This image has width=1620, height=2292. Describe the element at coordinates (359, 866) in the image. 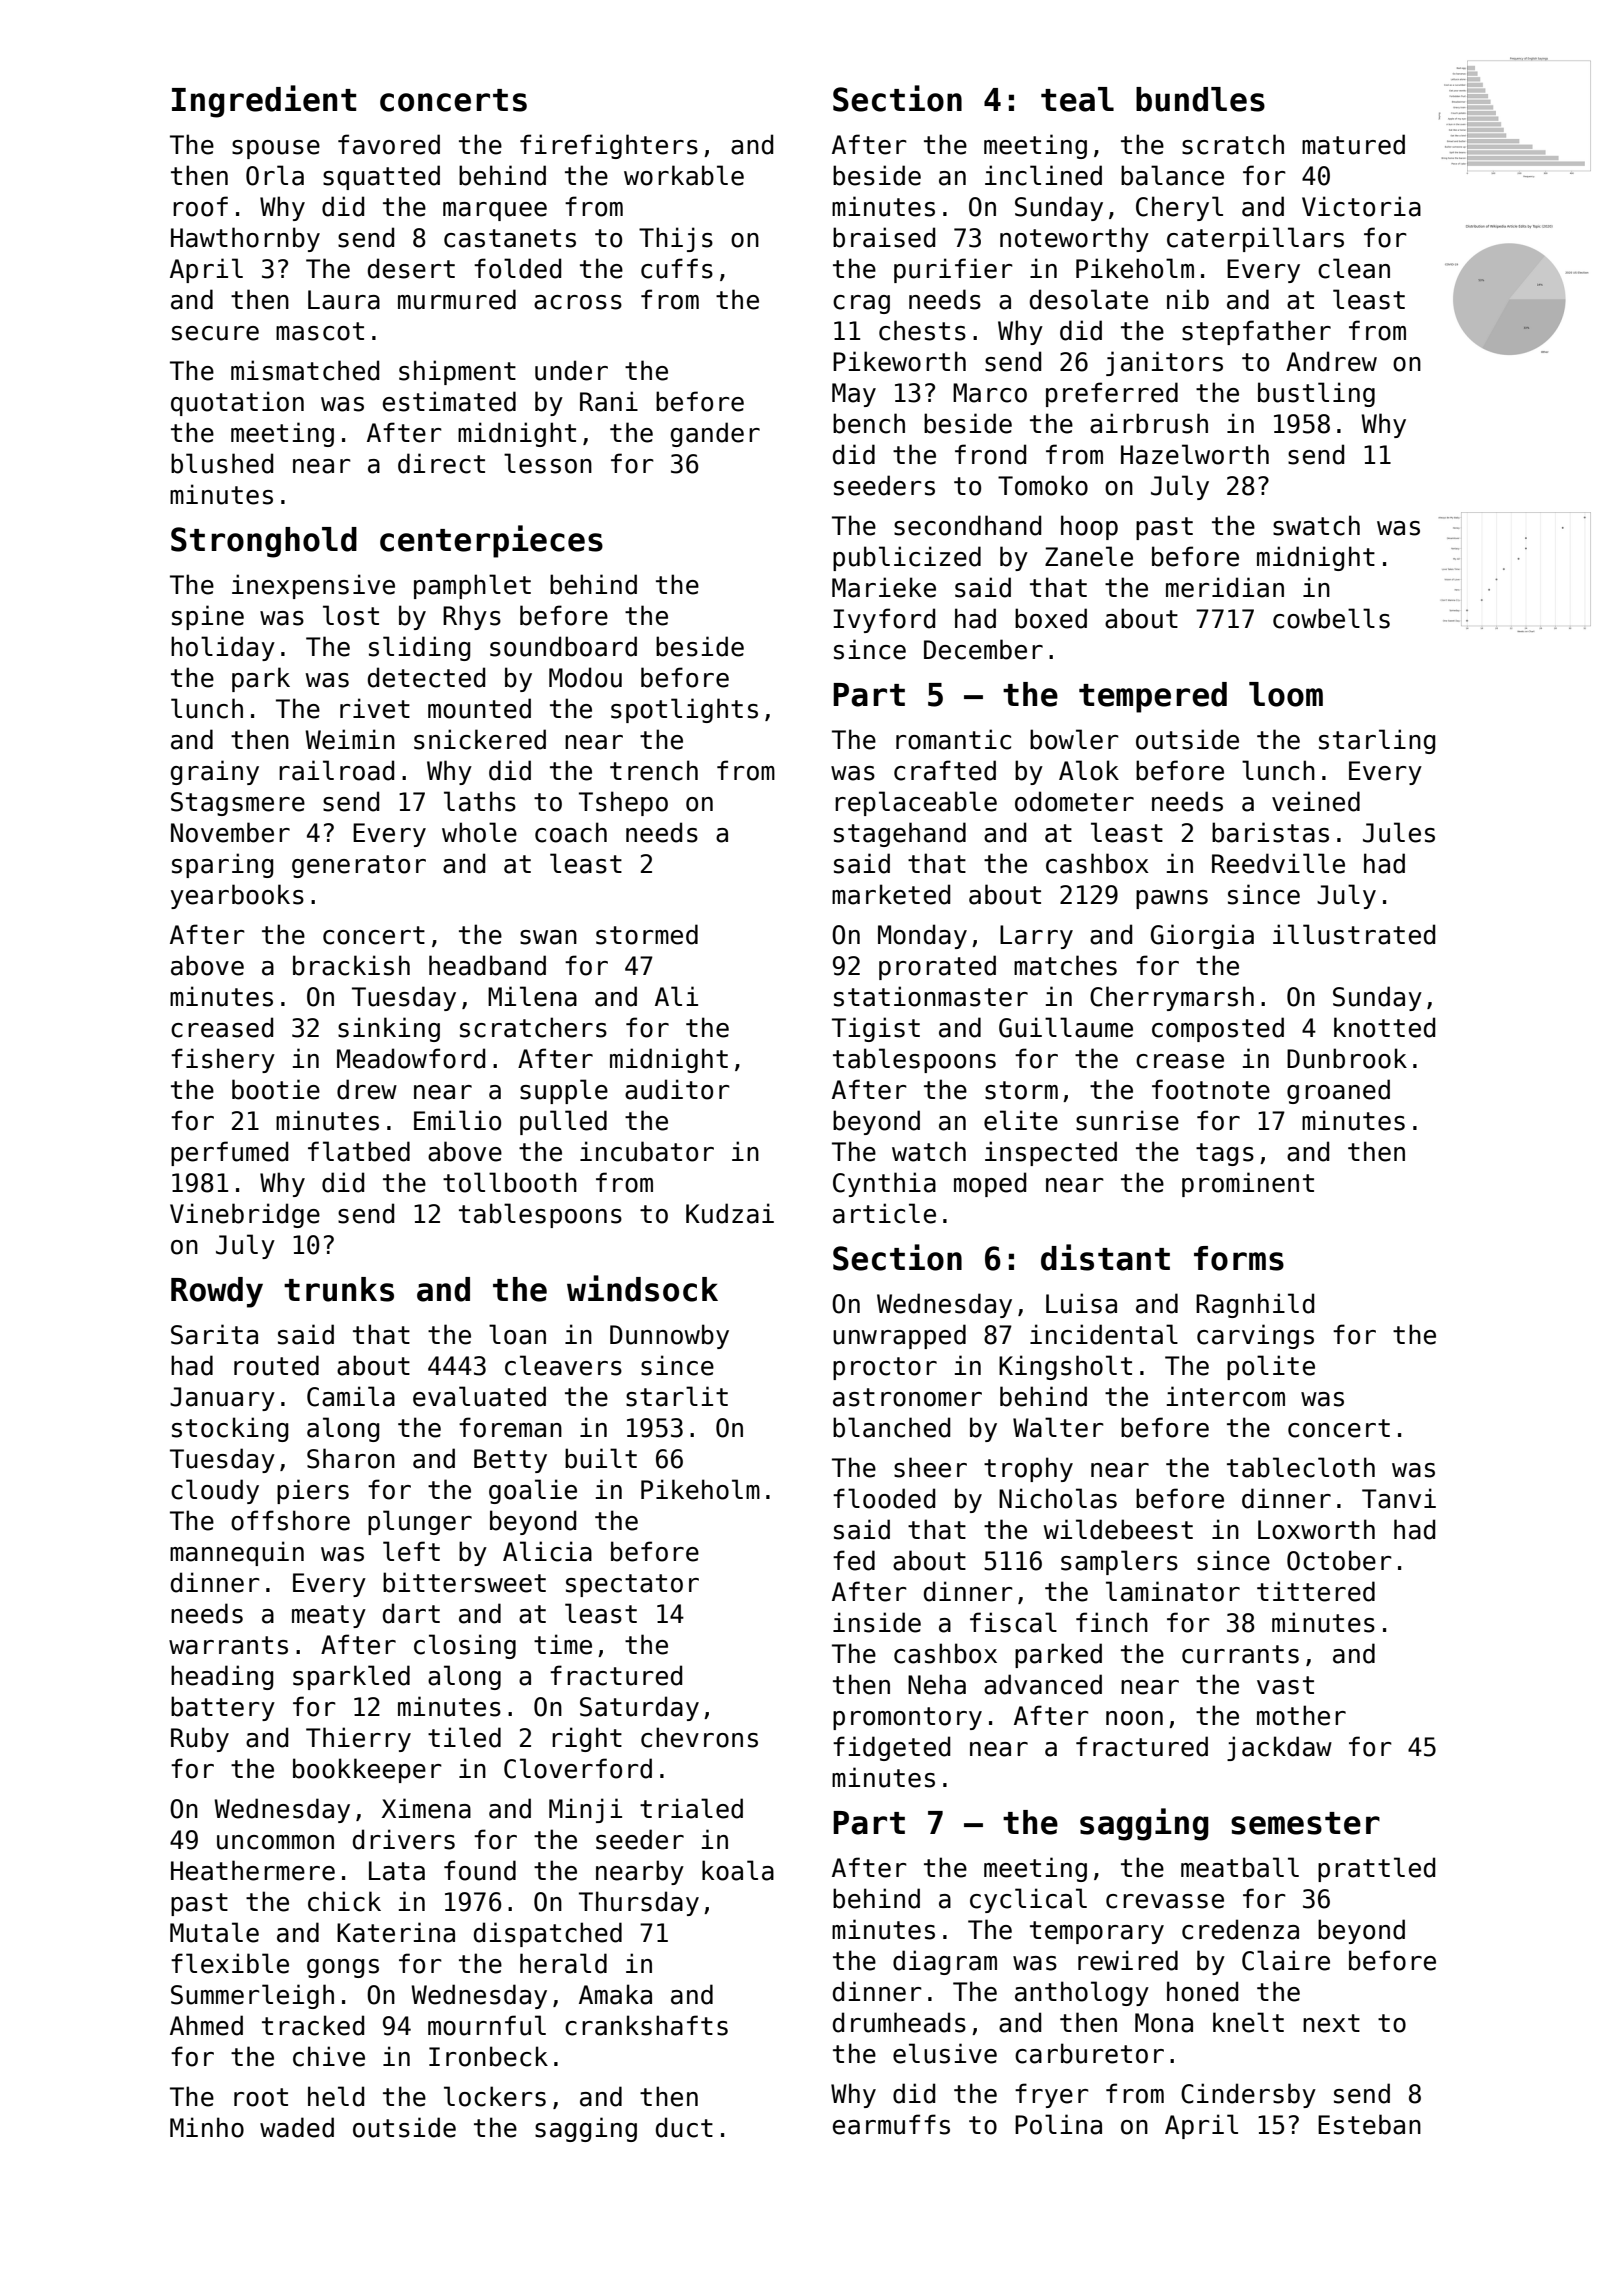

I see `generator` at that location.
